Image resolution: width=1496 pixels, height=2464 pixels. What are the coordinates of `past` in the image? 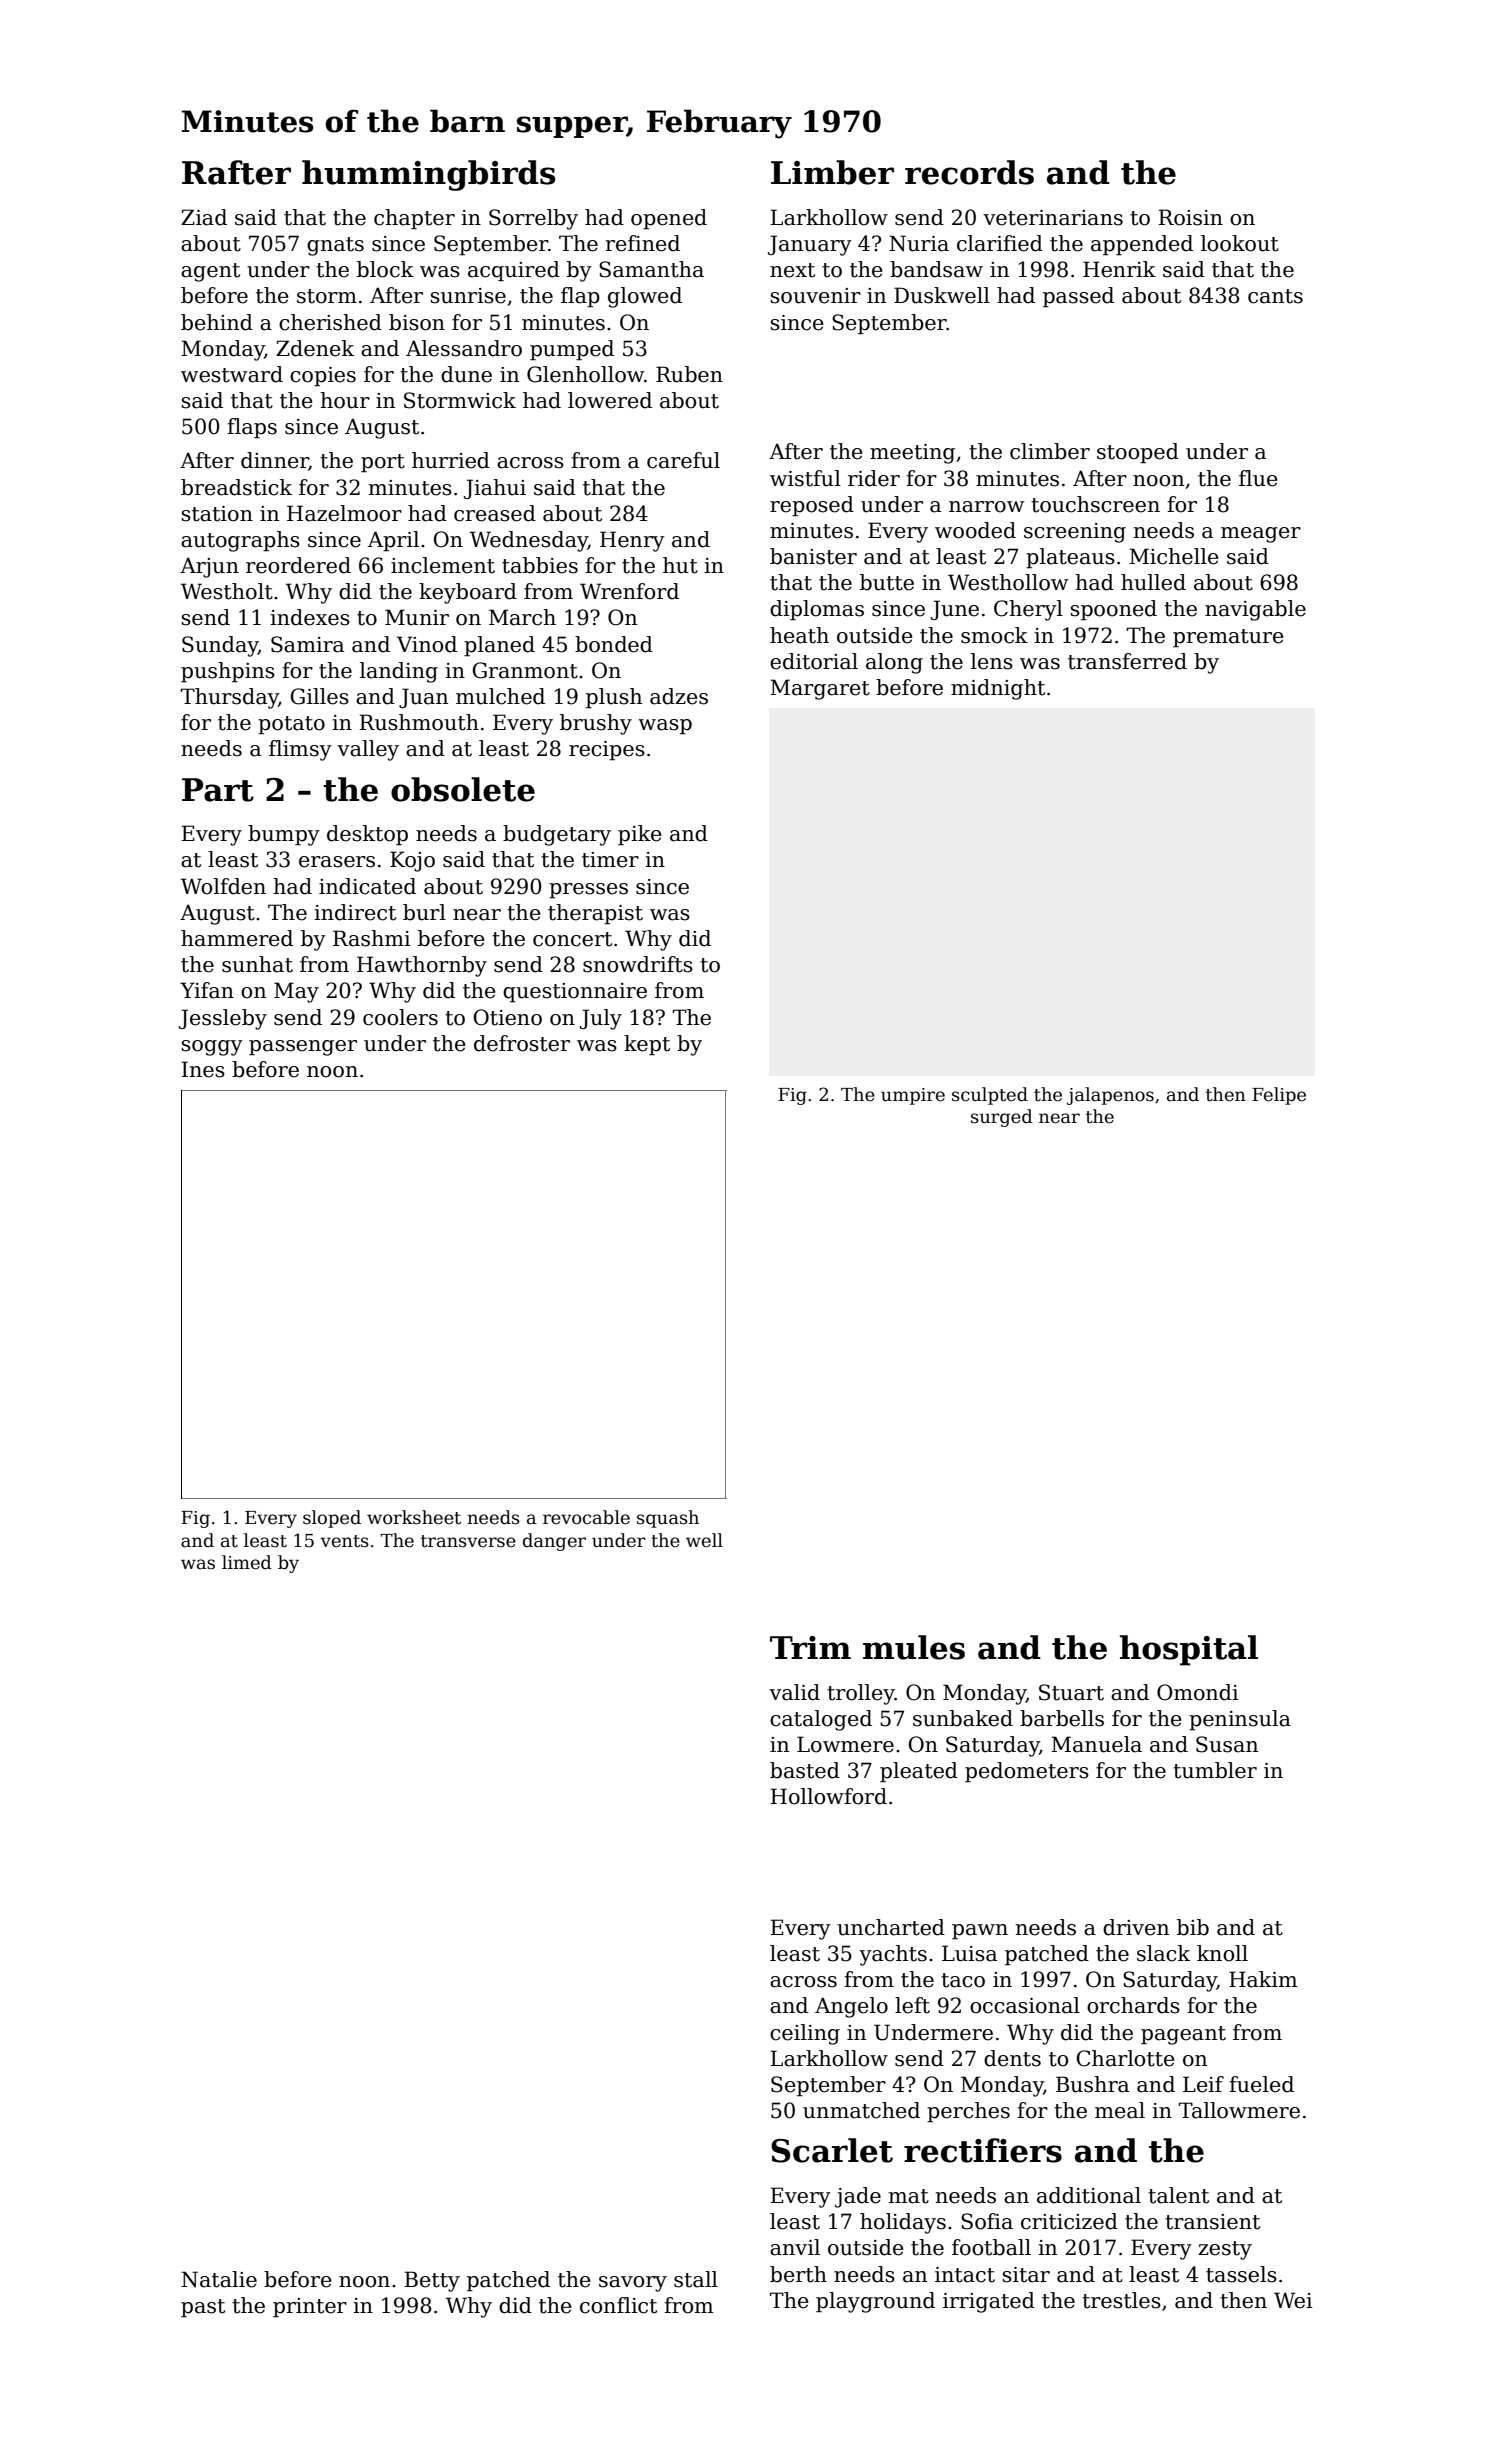 It's located at (203, 2308).
